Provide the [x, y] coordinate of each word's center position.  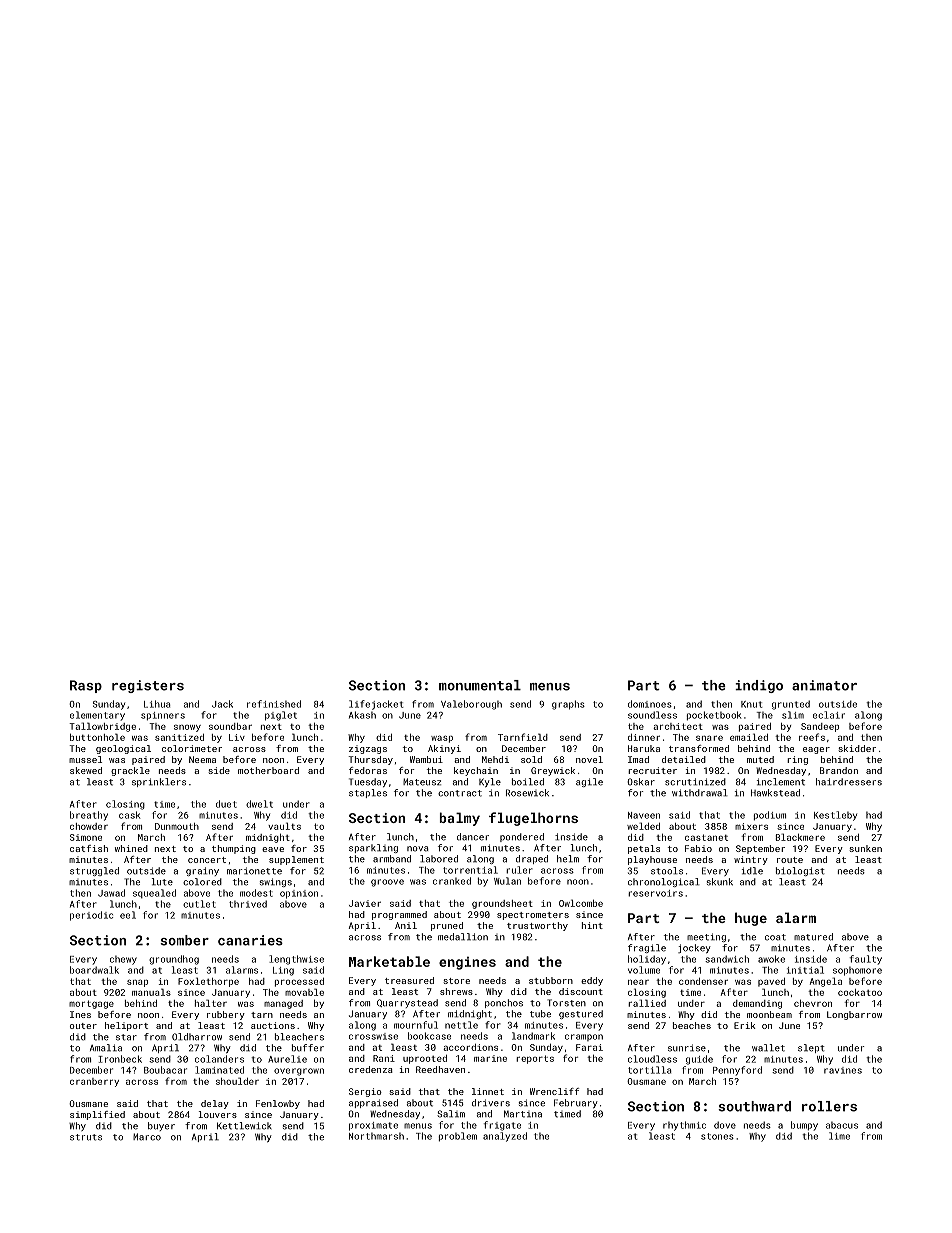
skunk [720, 882]
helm [568, 859]
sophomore [857, 971]
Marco [147, 1137]
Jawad [111, 893]
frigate [502, 1126]
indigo [759, 686]
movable [304, 992]
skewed [86, 770]
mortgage [91, 1004]
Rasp [86, 686]
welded [643, 826]
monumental [480, 685]
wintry [751, 860]
